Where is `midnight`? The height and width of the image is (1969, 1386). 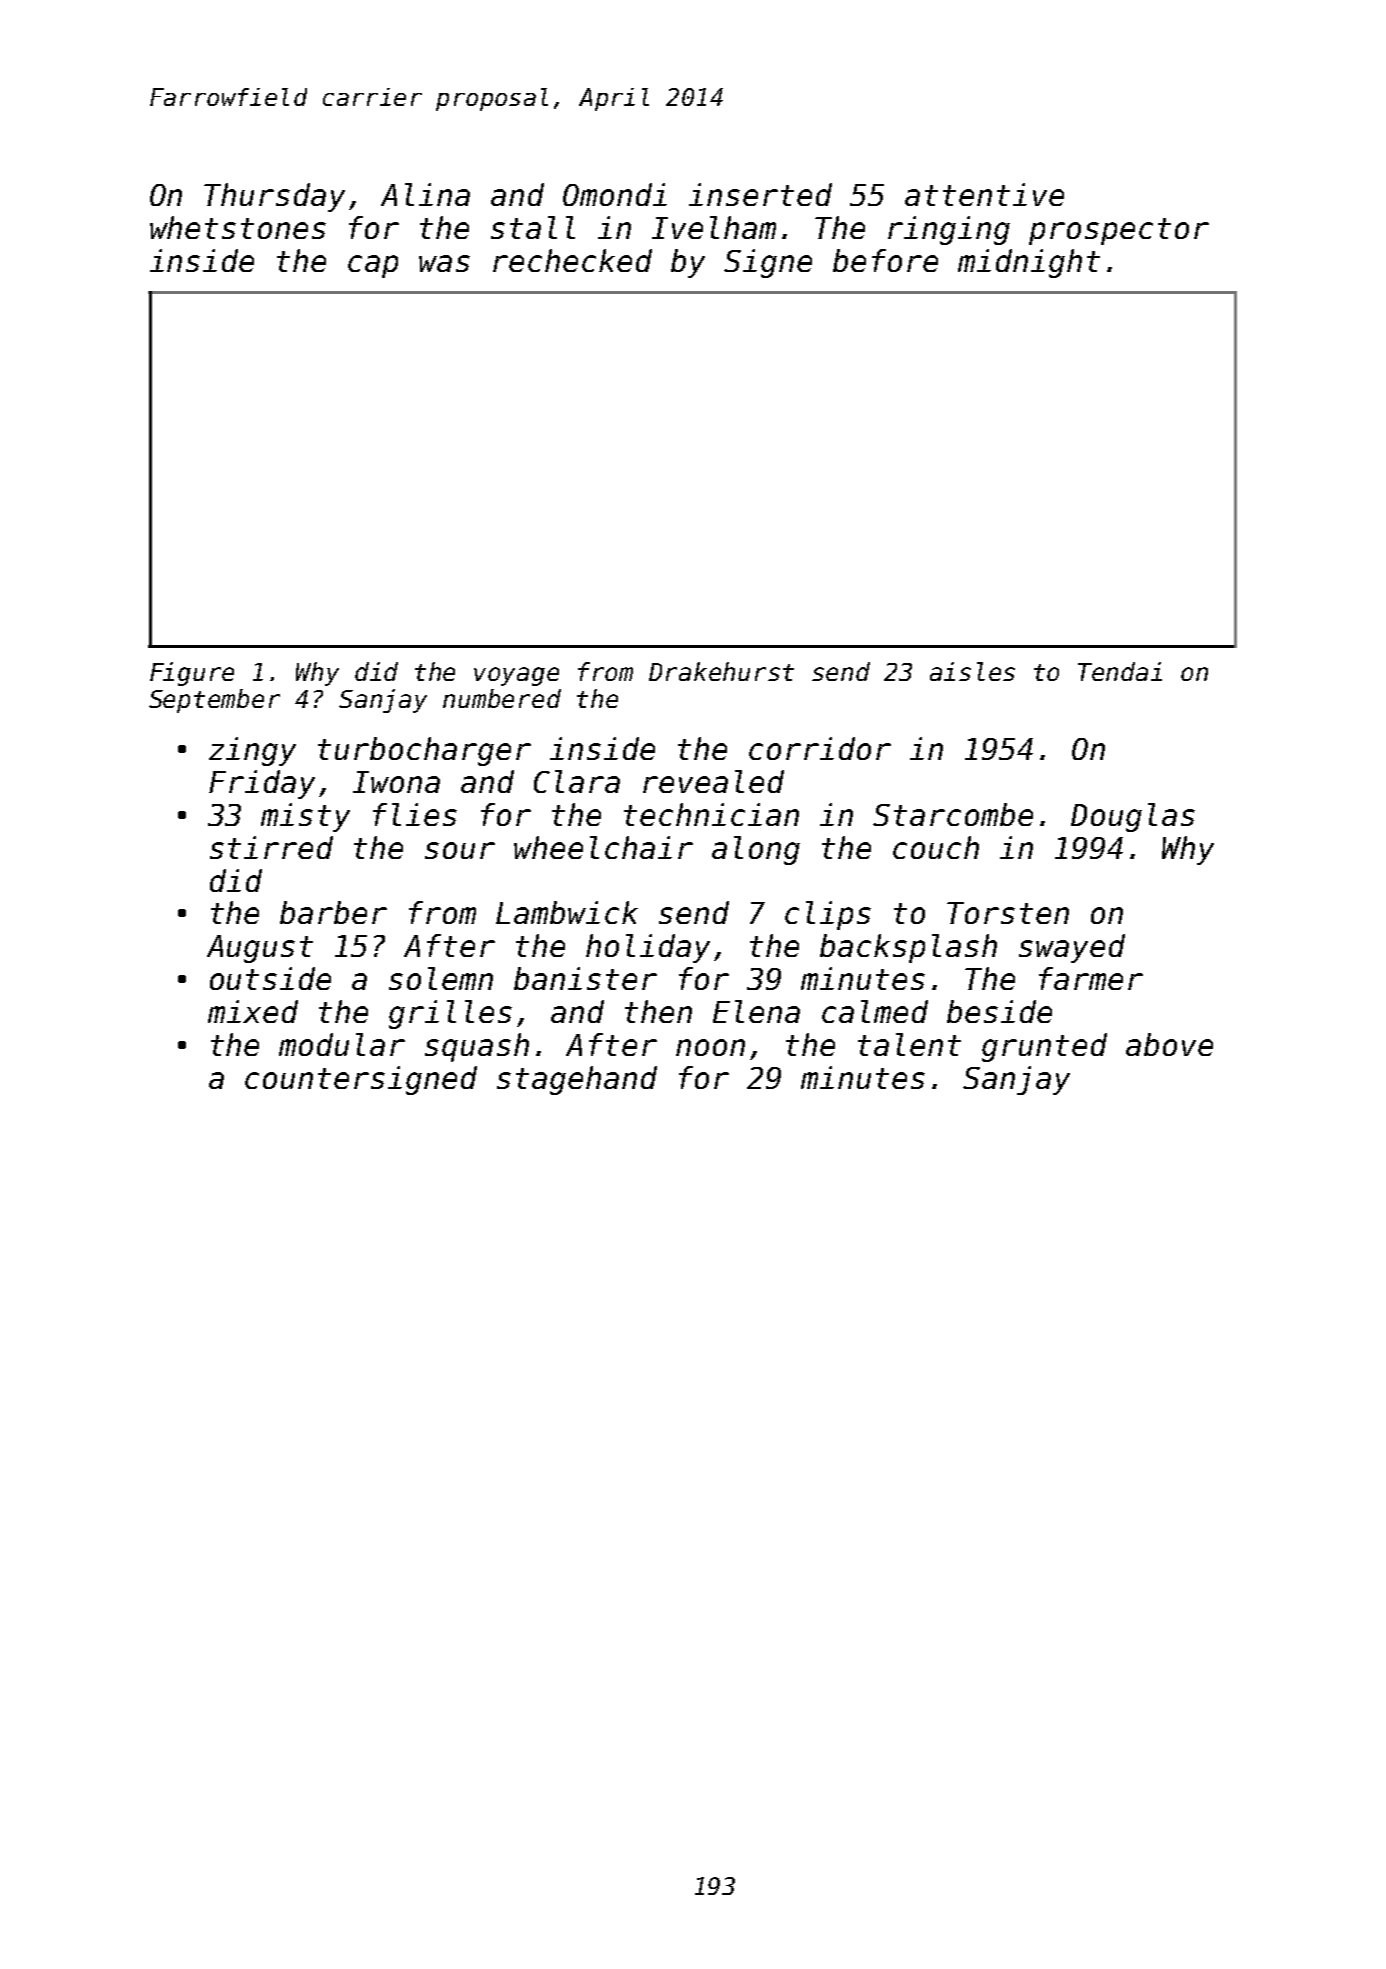
midnight is located at coordinates (1029, 263).
